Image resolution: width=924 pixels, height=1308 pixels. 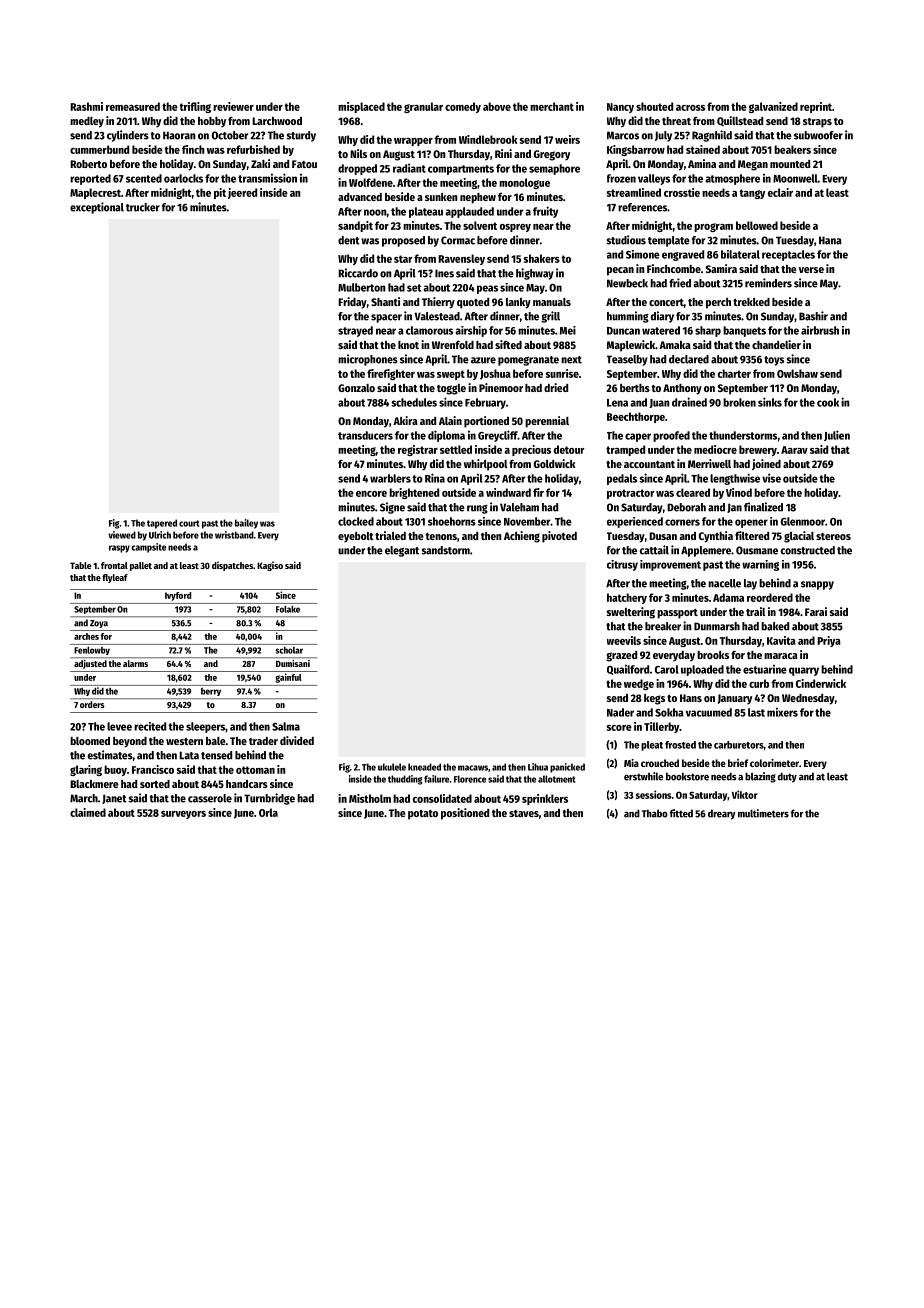 I want to click on Hana, so click(x=830, y=240).
